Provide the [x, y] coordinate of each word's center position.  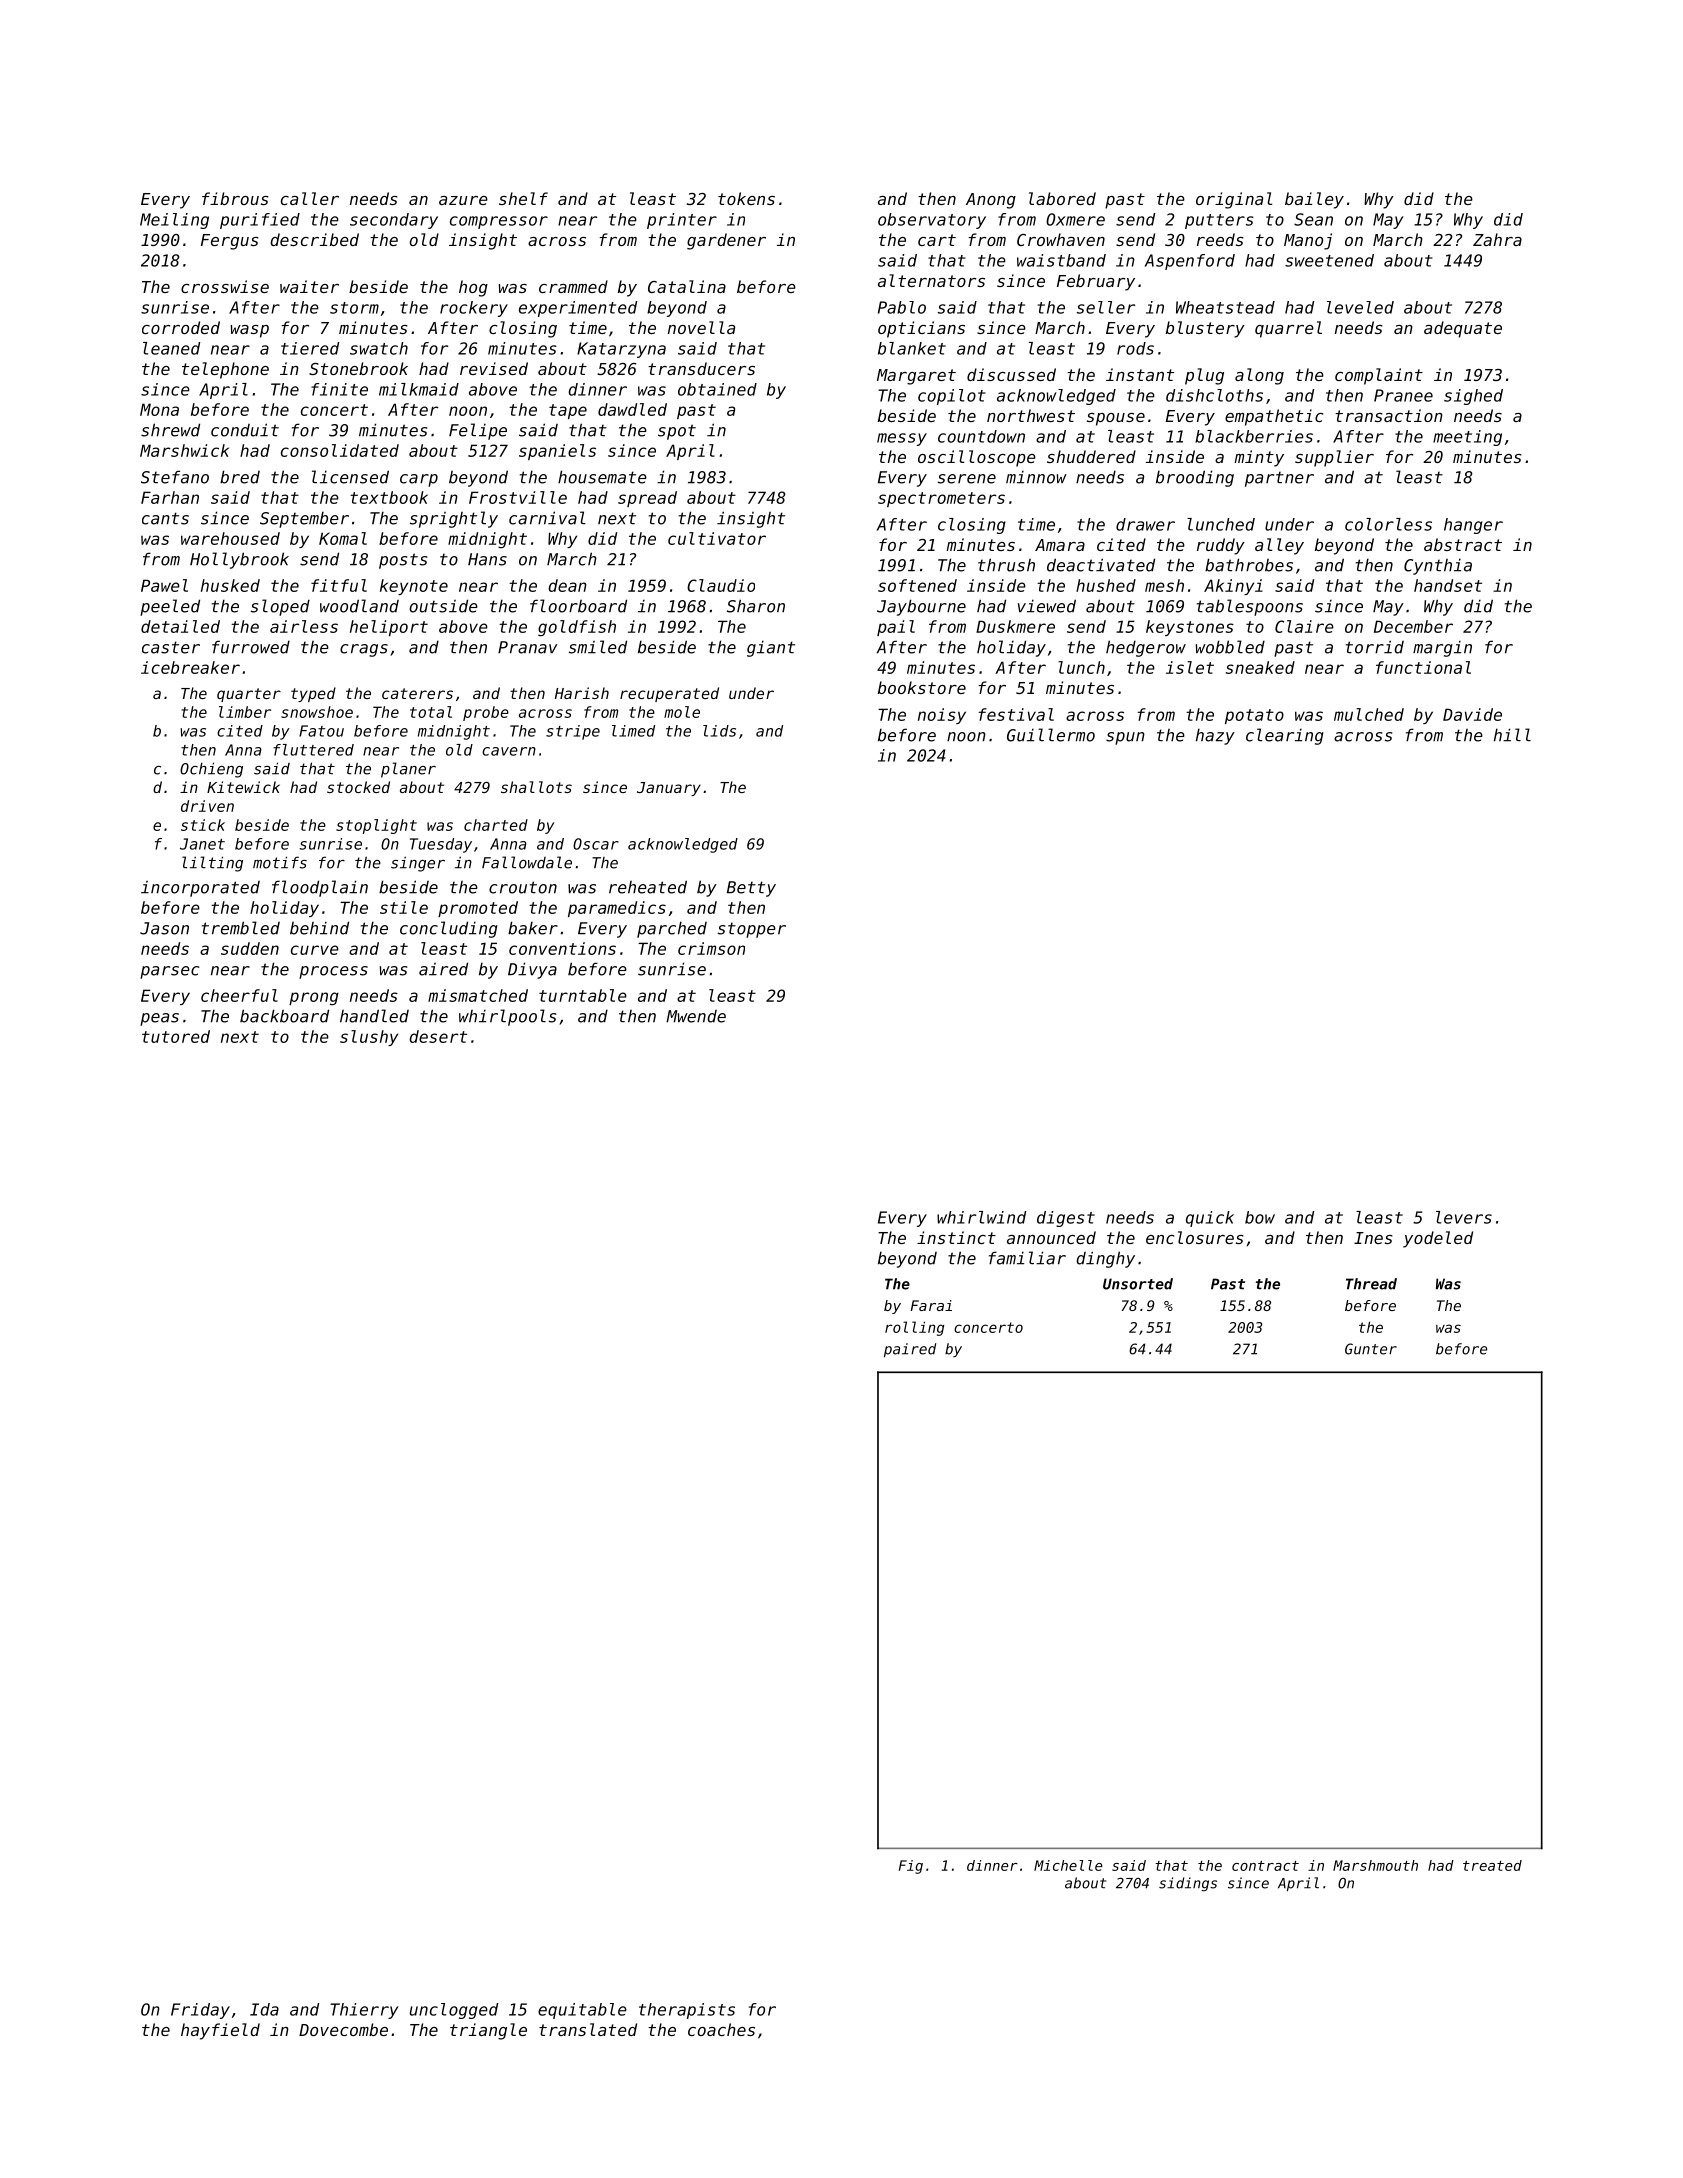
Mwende [696, 1016]
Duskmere [1015, 626]
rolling [914, 1328]
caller [310, 198]
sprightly [454, 519]
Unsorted [1138, 1284]
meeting [1467, 438]
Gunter [1371, 1349]
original [1234, 200]
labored [1062, 198]
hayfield [220, 2031]
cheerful [239, 995]
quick [1210, 1219]
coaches [721, 2029]
